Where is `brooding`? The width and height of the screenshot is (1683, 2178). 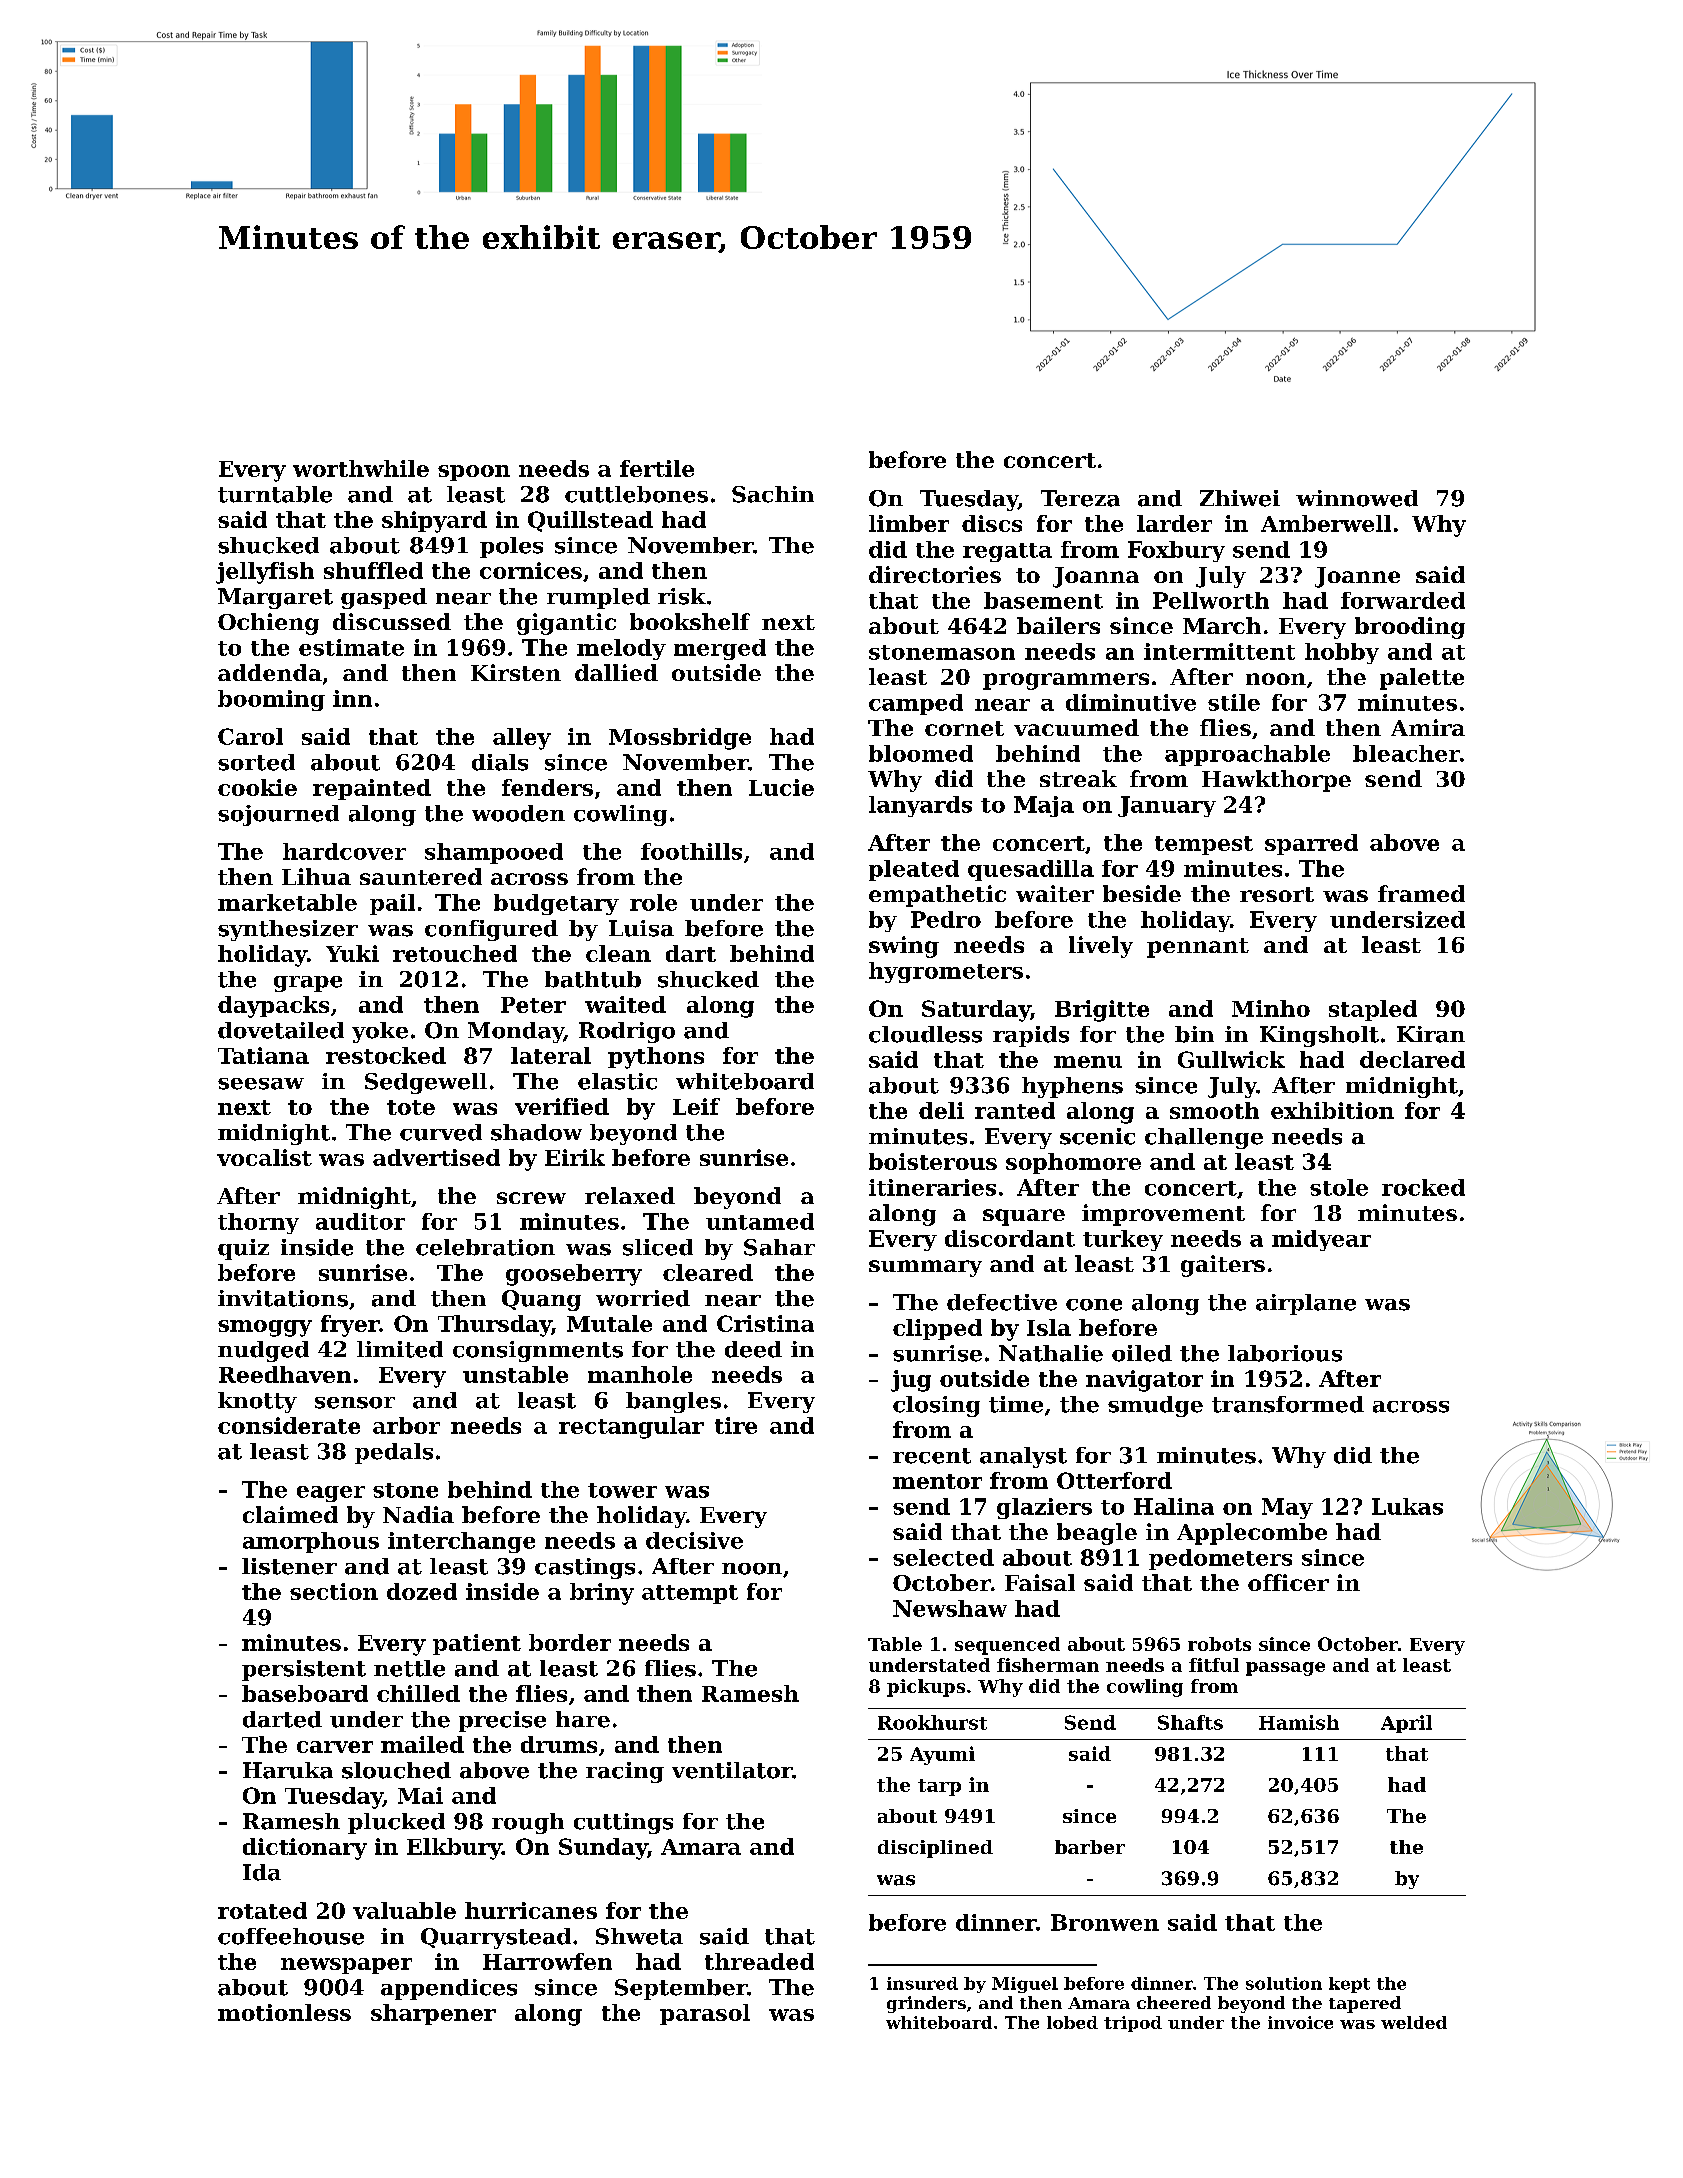
brooding is located at coordinates (1410, 628).
